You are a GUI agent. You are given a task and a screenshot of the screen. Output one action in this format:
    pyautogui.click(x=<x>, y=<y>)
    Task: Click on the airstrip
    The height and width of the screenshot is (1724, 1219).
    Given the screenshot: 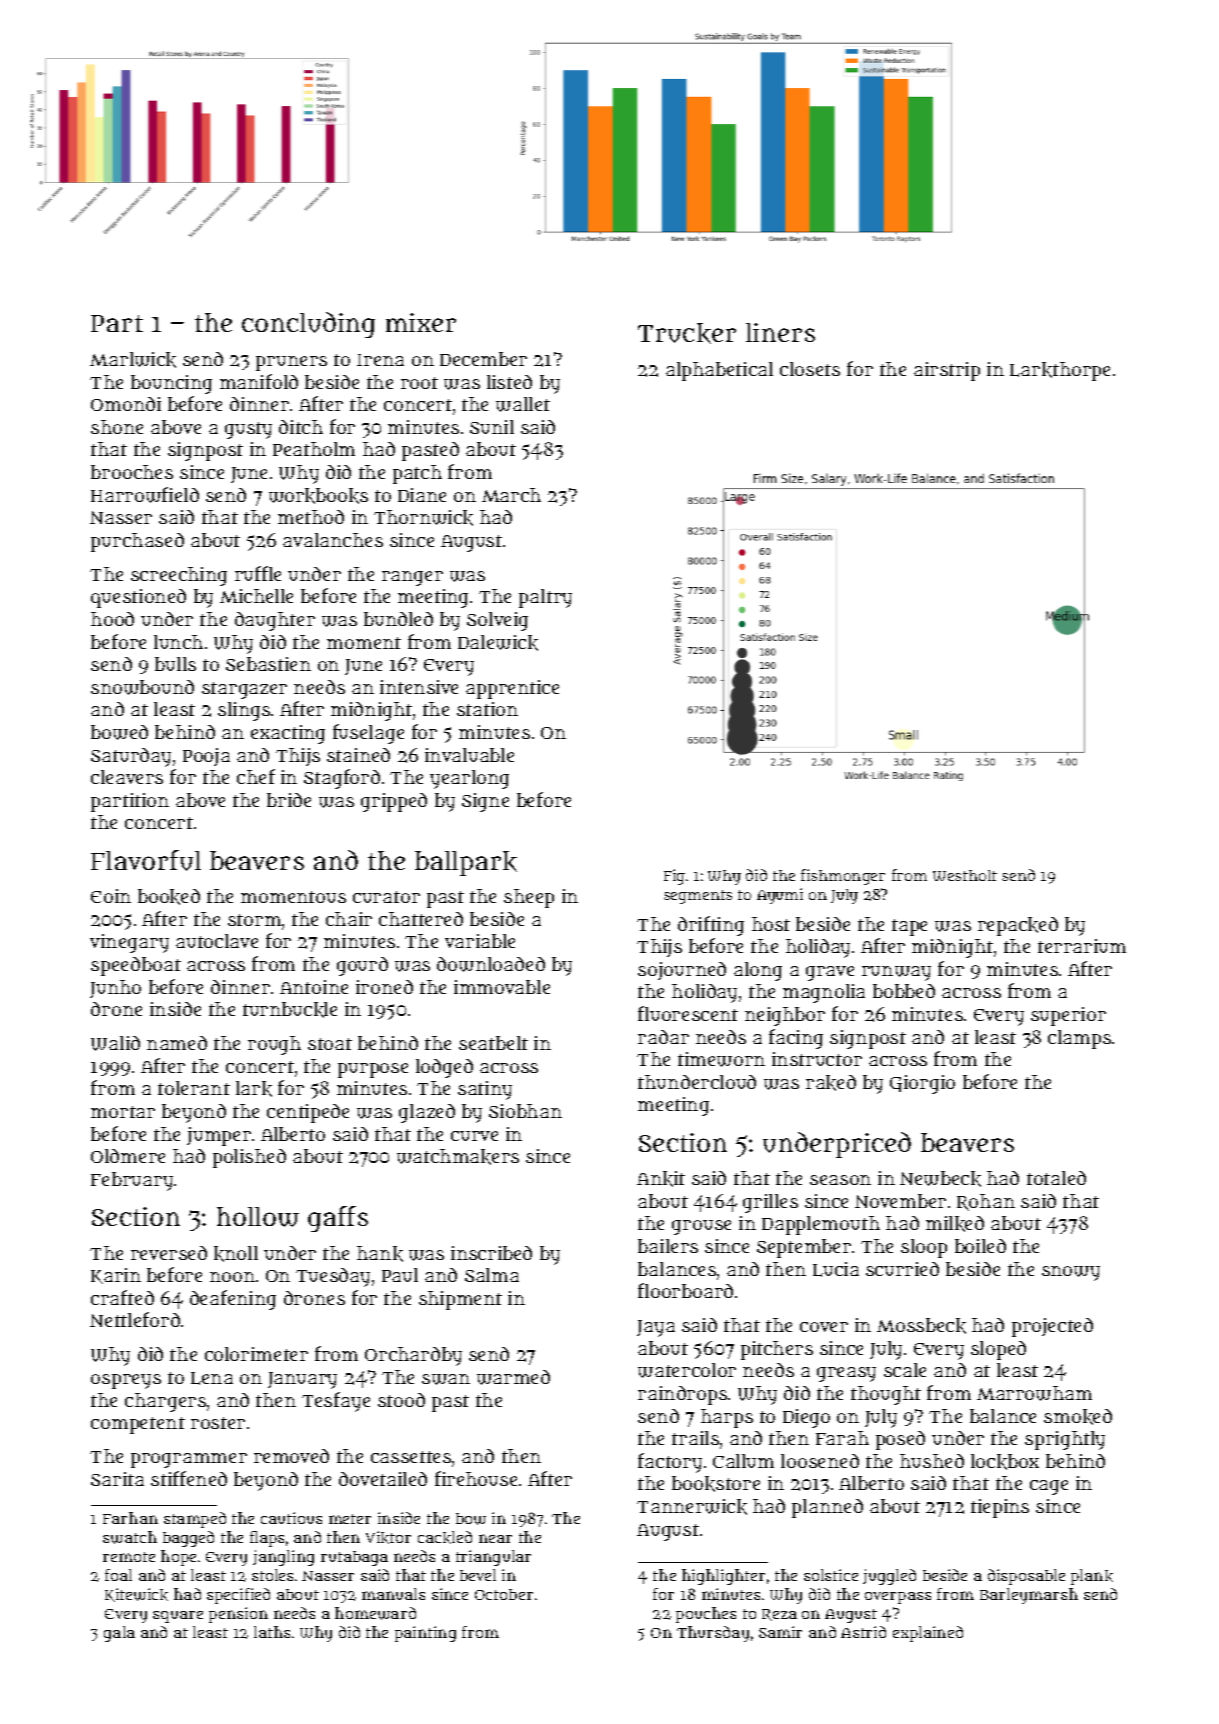 What is the action you would take?
    pyautogui.click(x=947, y=371)
